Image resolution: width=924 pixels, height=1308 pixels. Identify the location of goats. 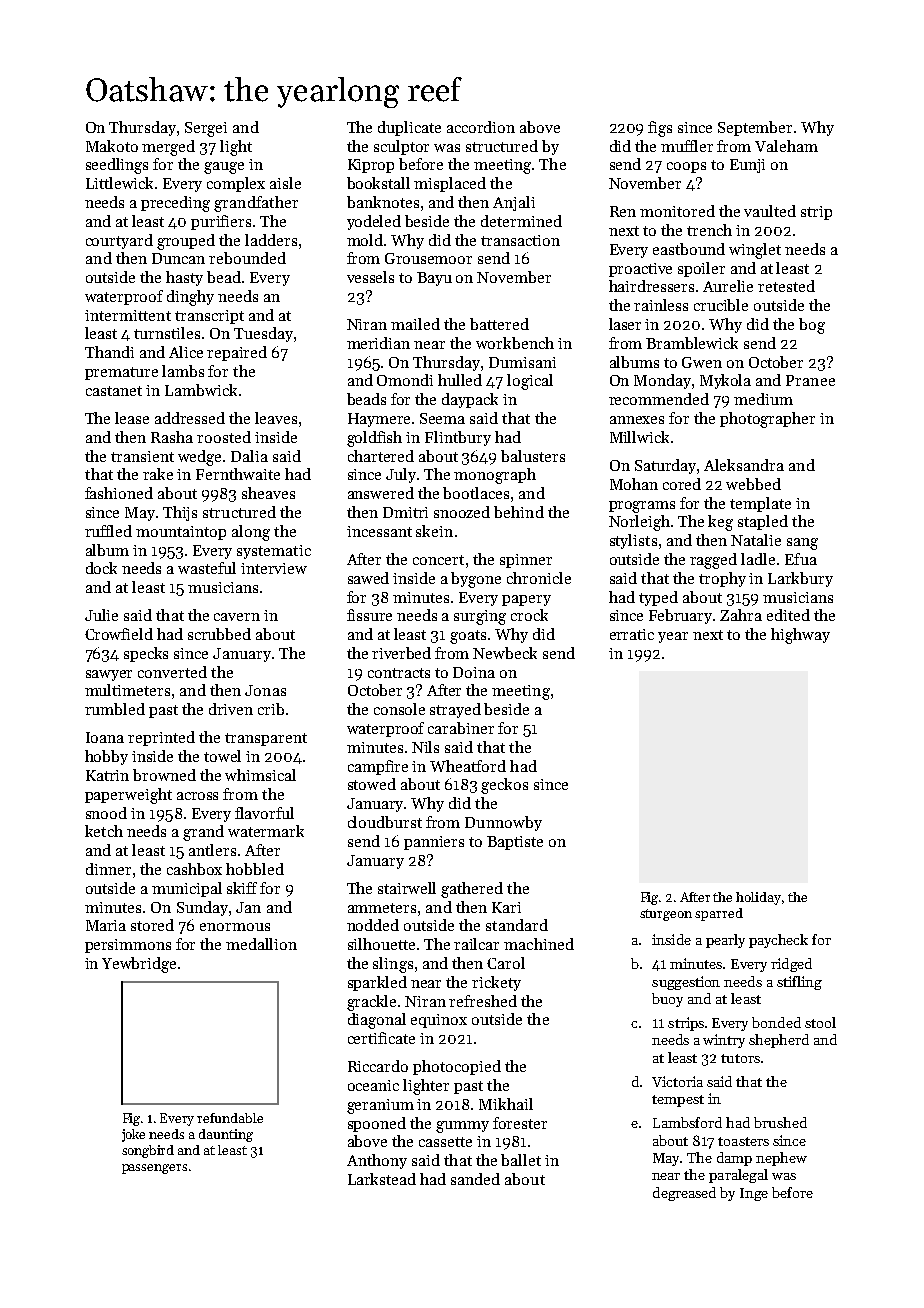
(468, 637).
